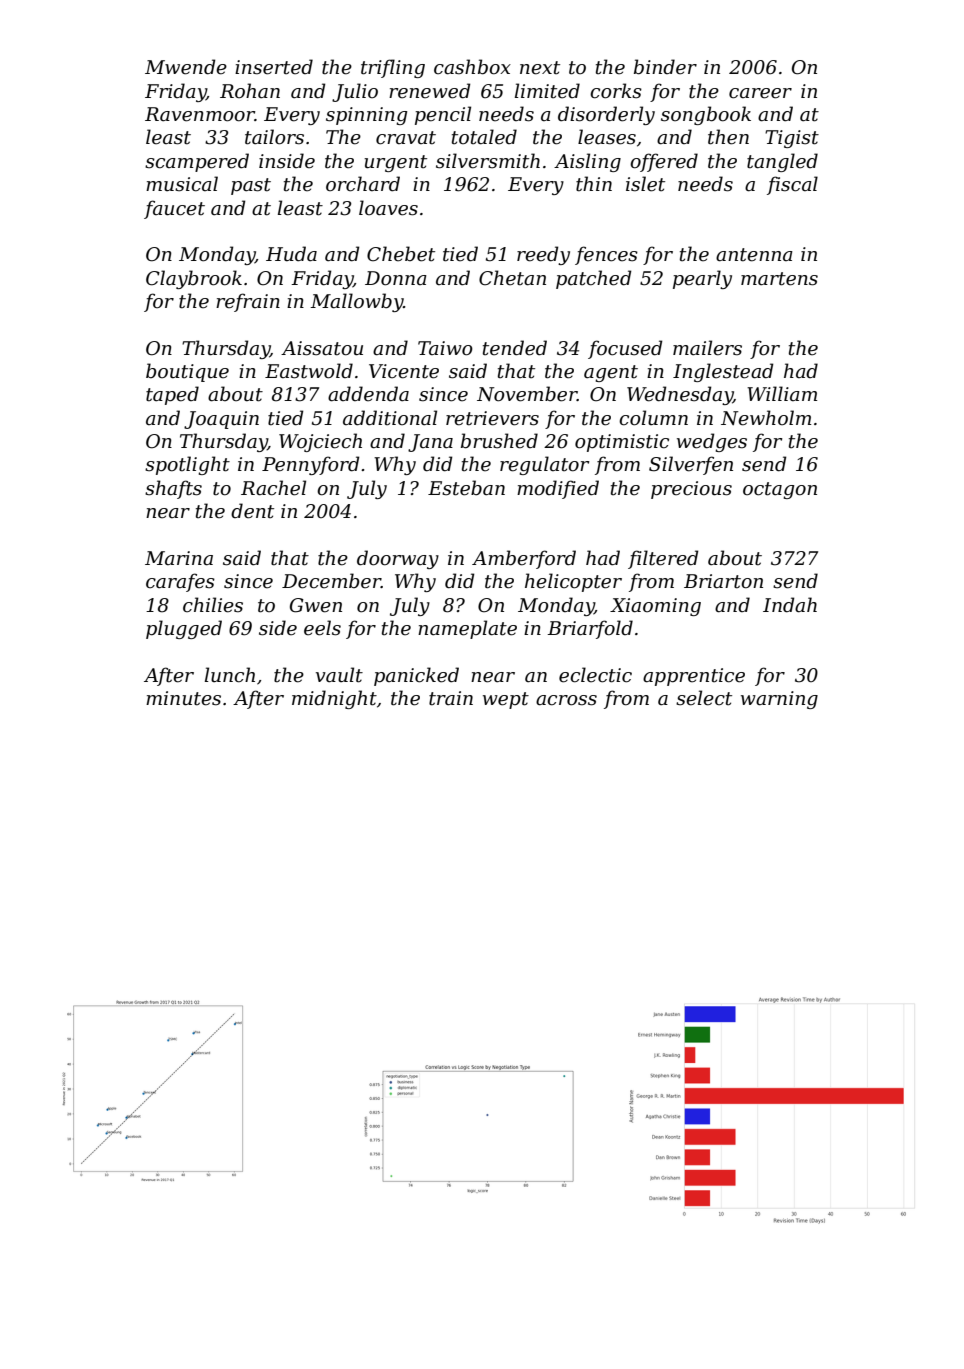 This screenshot has height=1369, width=964. What do you see at coordinates (779, 279) in the screenshot?
I see `martens` at bounding box center [779, 279].
